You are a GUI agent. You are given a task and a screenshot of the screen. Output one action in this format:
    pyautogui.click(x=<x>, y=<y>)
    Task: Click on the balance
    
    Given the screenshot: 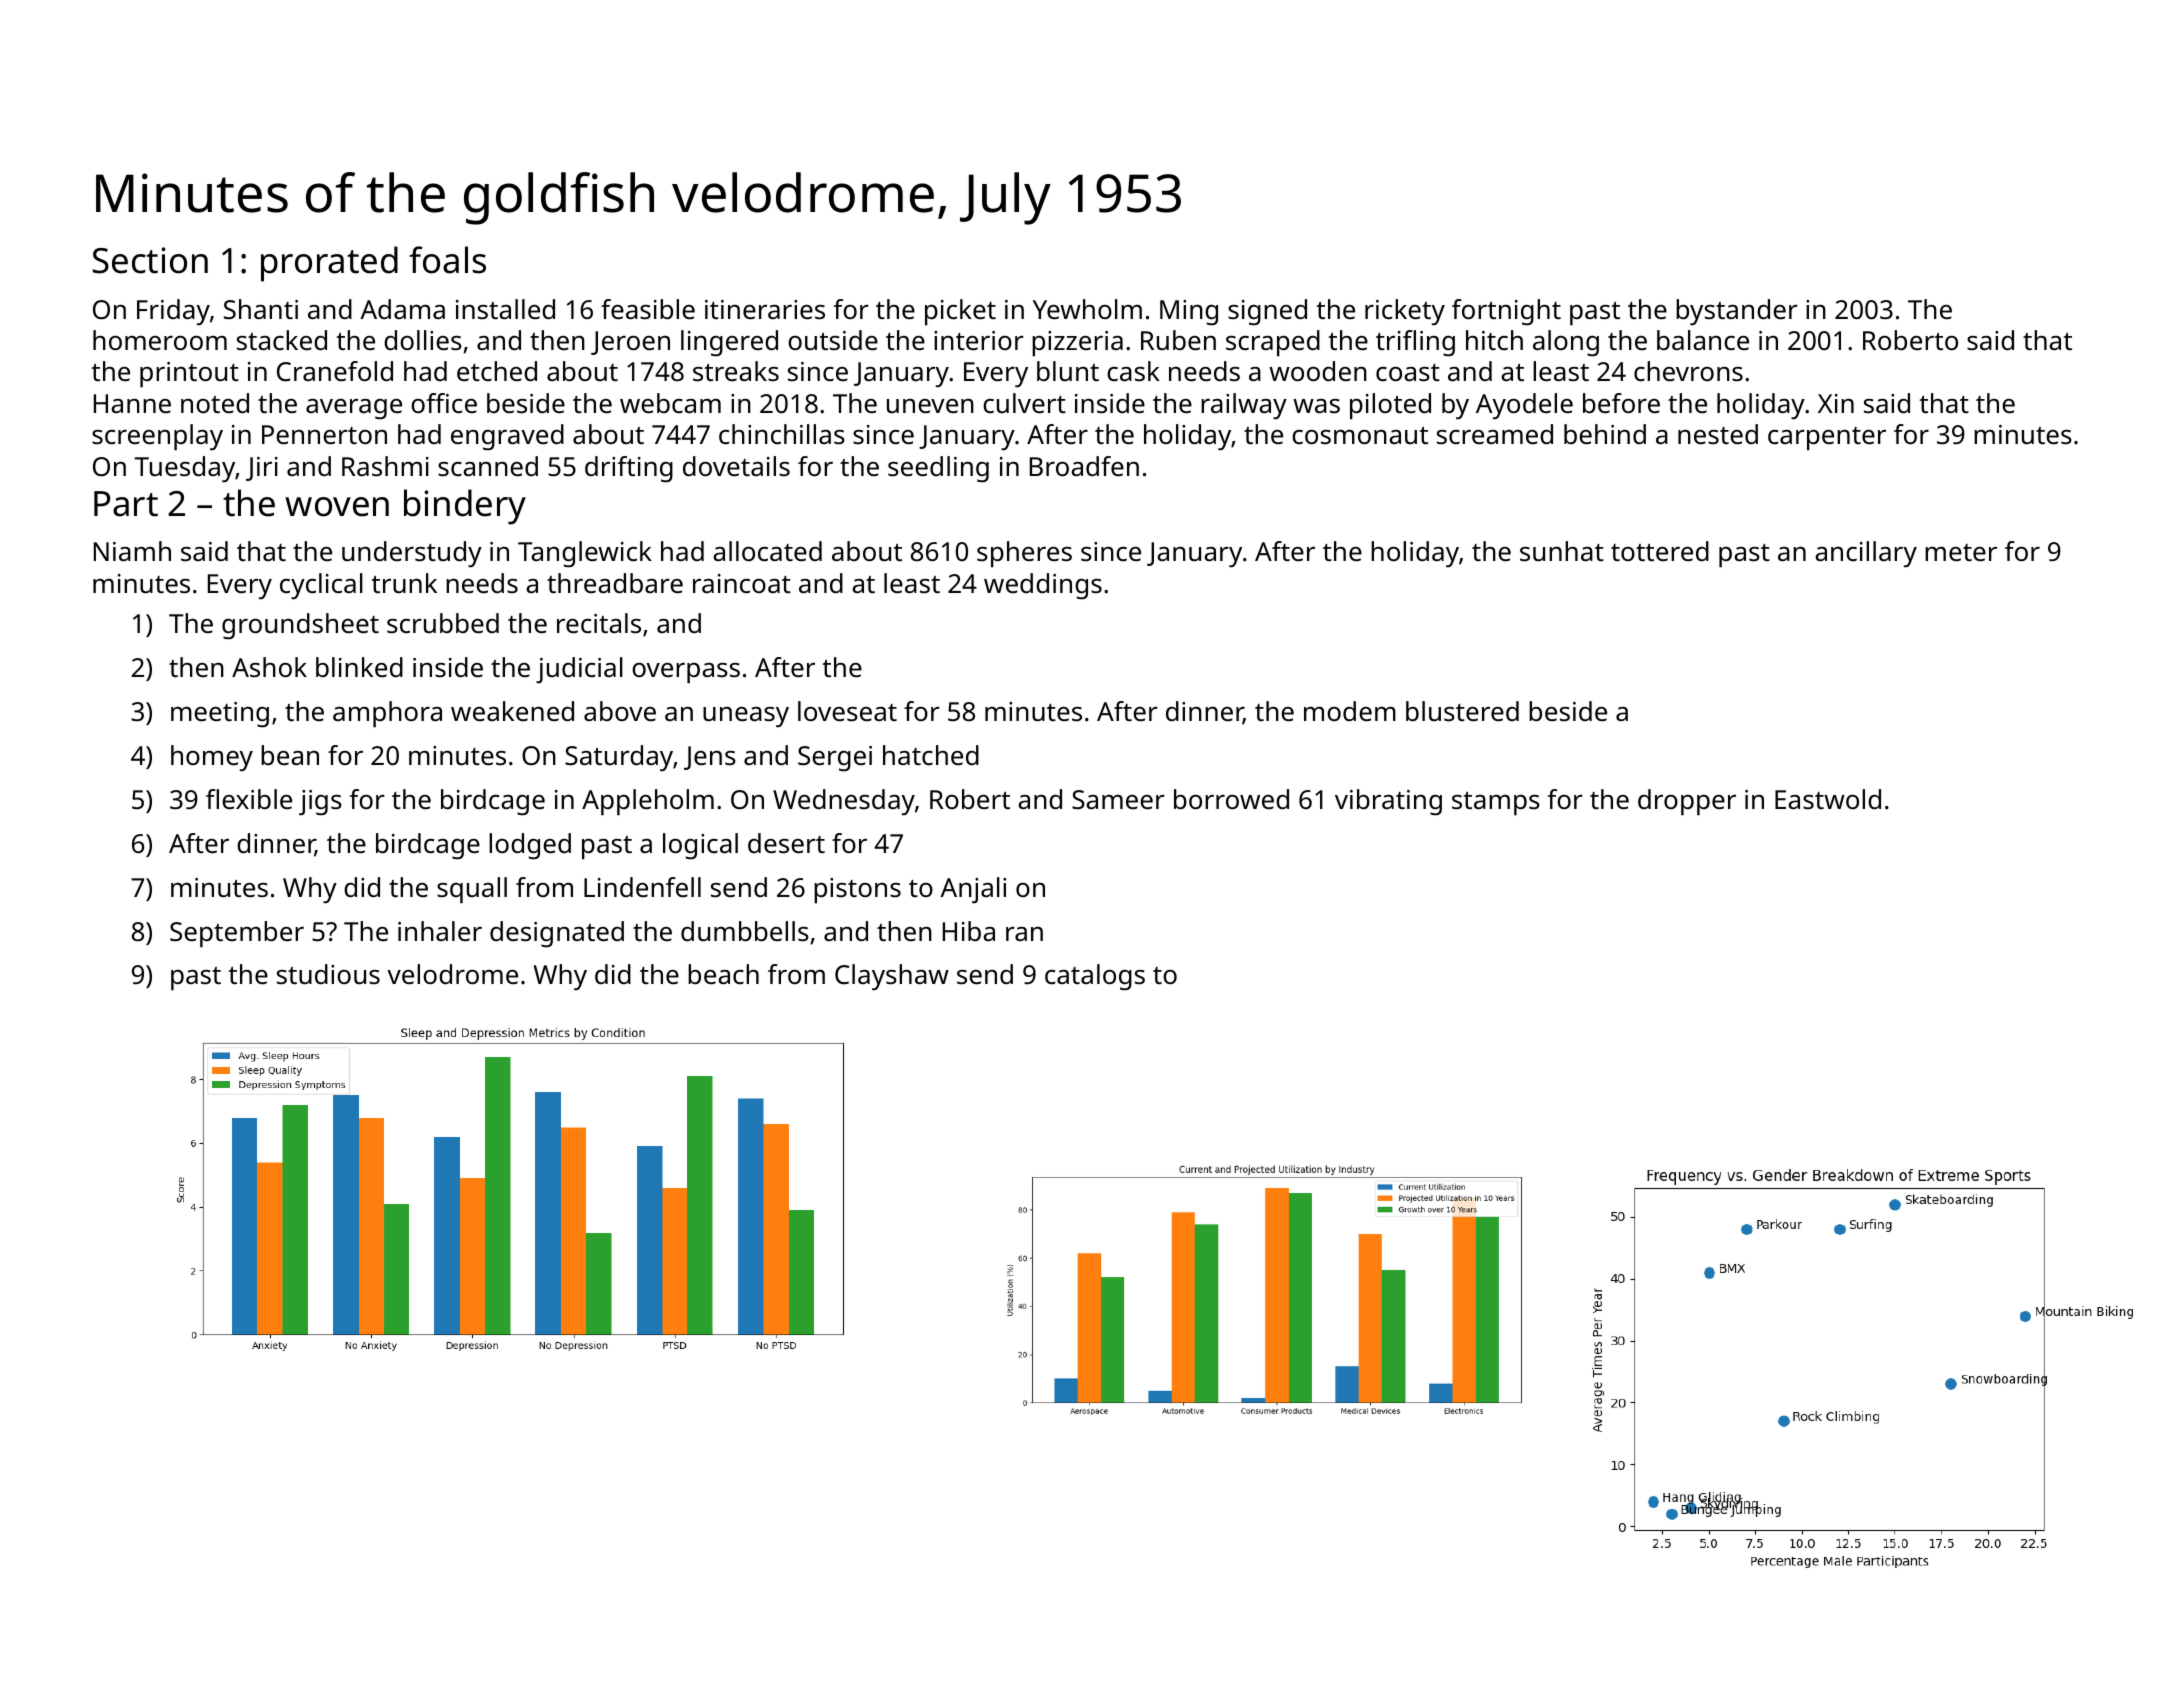 What is the action you would take?
    pyautogui.click(x=1703, y=340)
